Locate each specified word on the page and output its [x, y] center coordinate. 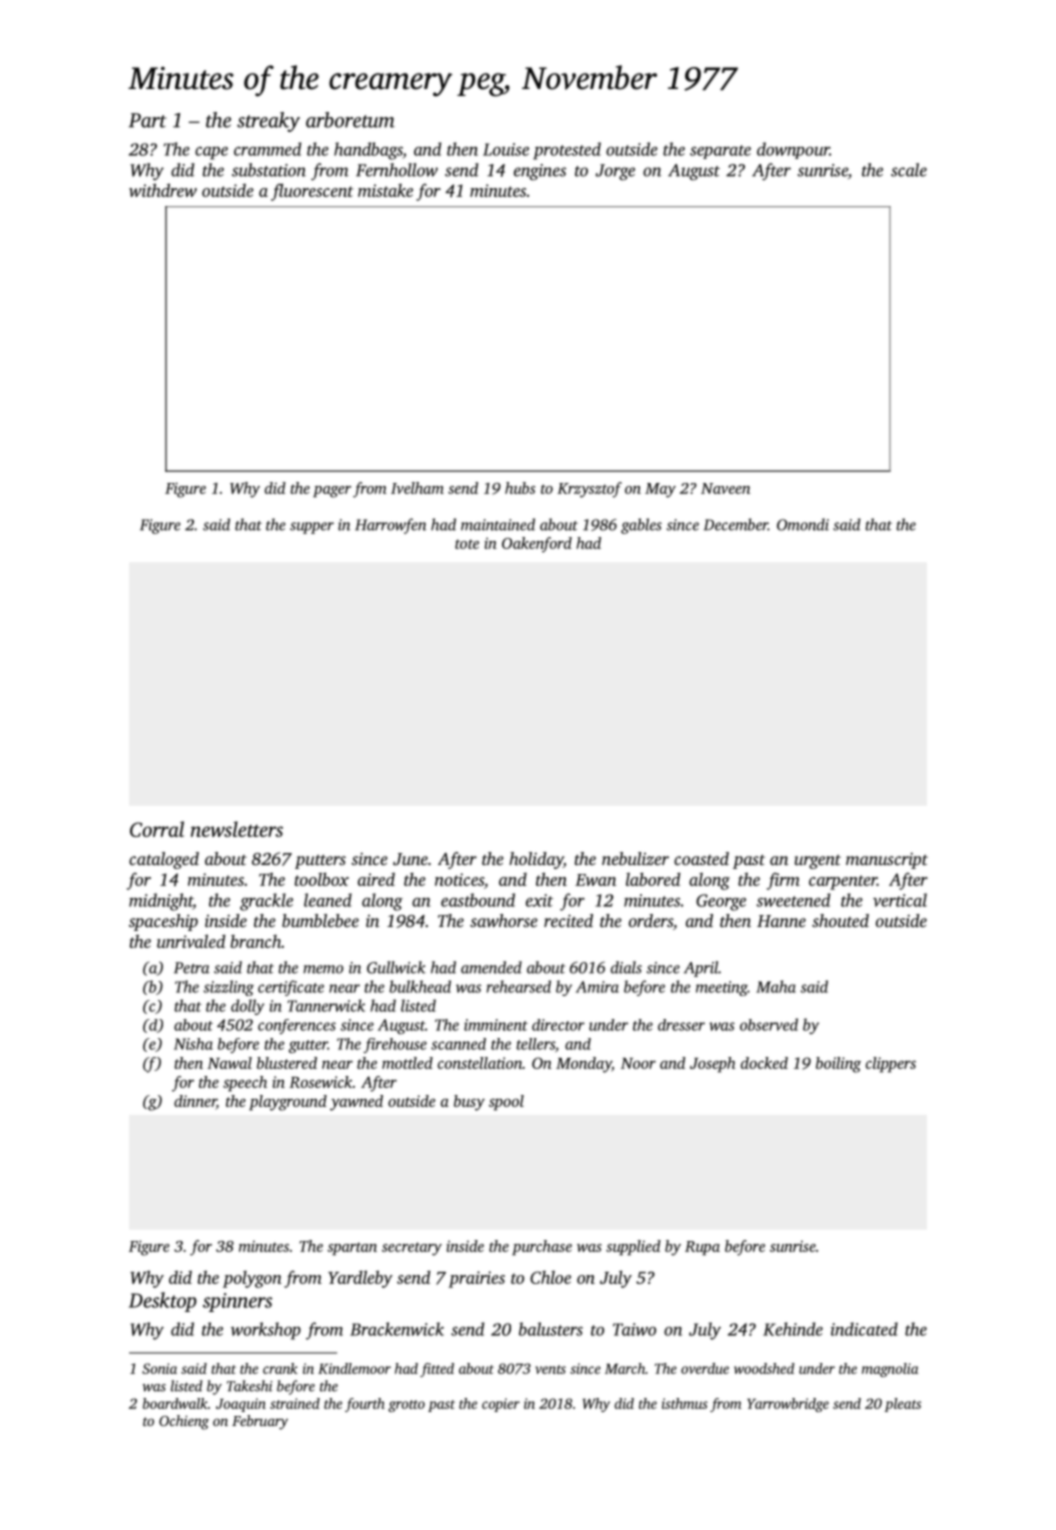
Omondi [803, 524]
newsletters [237, 829]
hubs [520, 488]
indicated [864, 1329]
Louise [506, 149]
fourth [365, 1405]
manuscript [887, 861]
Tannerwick [326, 1005]
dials [626, 967]
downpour [793, 150]
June [410, 859]
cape [211, 153]
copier [501, 1405]
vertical [900, 900]
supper [312, 528]
